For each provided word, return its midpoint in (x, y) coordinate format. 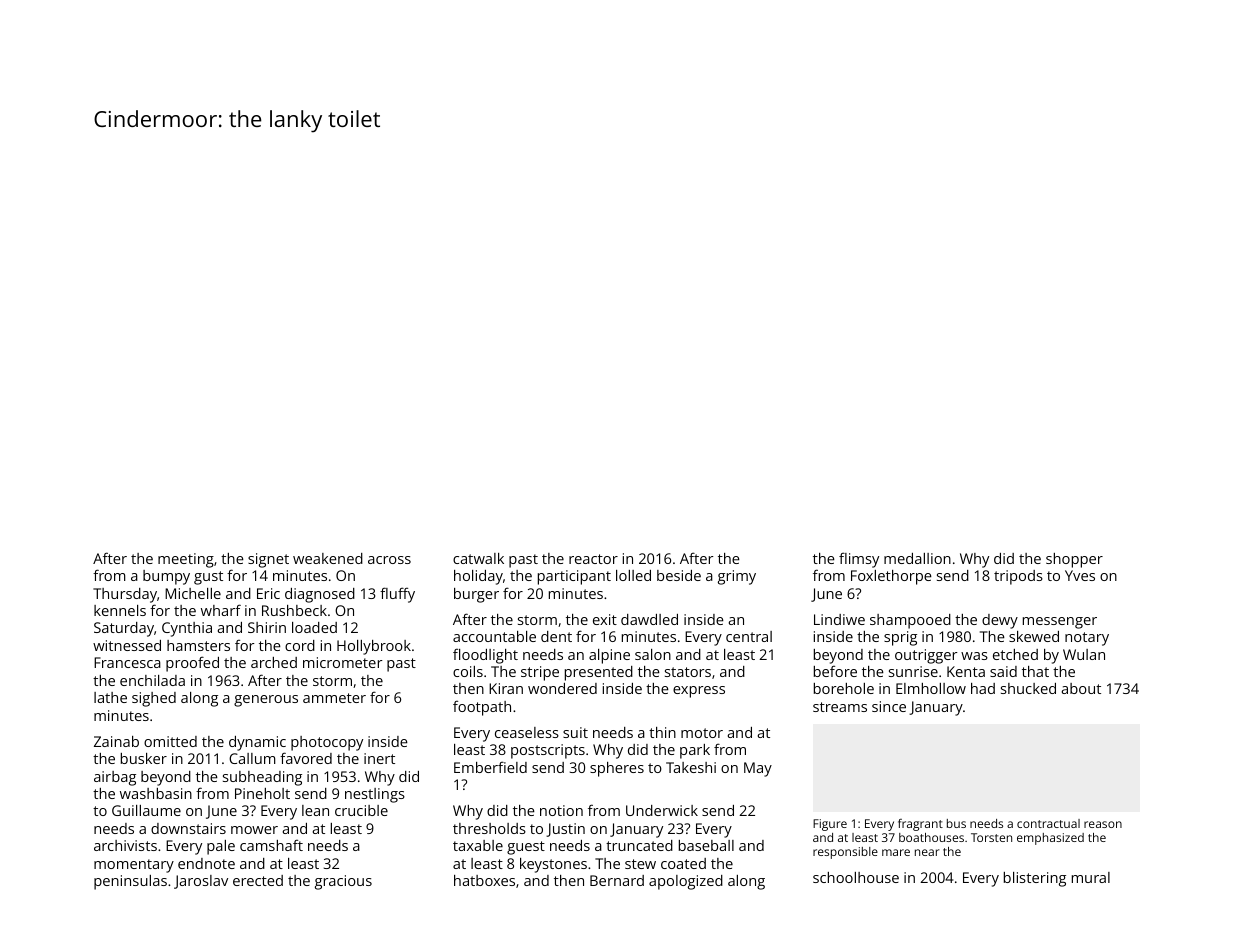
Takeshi (691, 767)
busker (144, 758)
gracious (343, 882)
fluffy (397, 595)
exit (605, 619)
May (758, 769)
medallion (917, 558)
